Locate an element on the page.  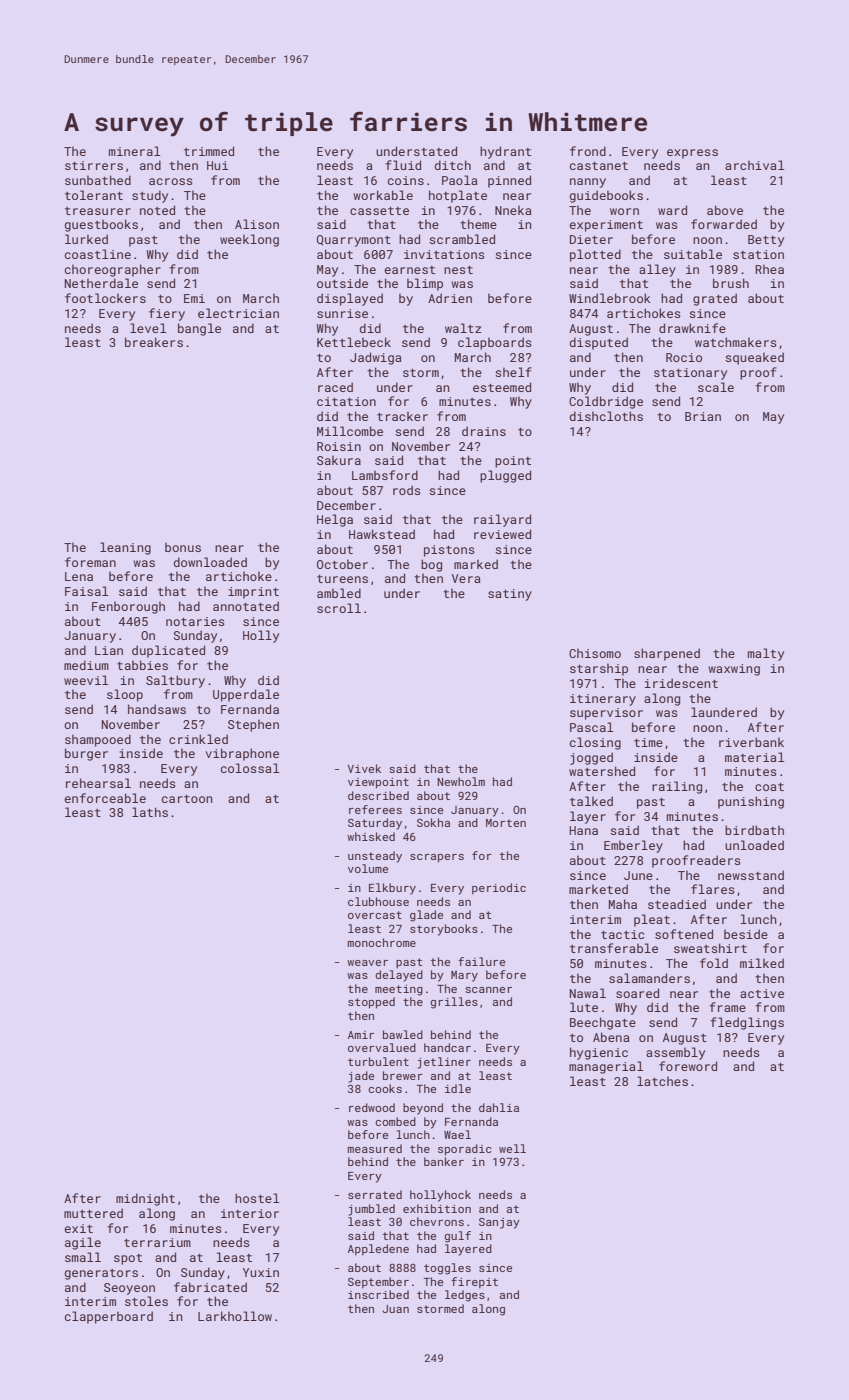
foreman is located at coordinates (90, 562).
